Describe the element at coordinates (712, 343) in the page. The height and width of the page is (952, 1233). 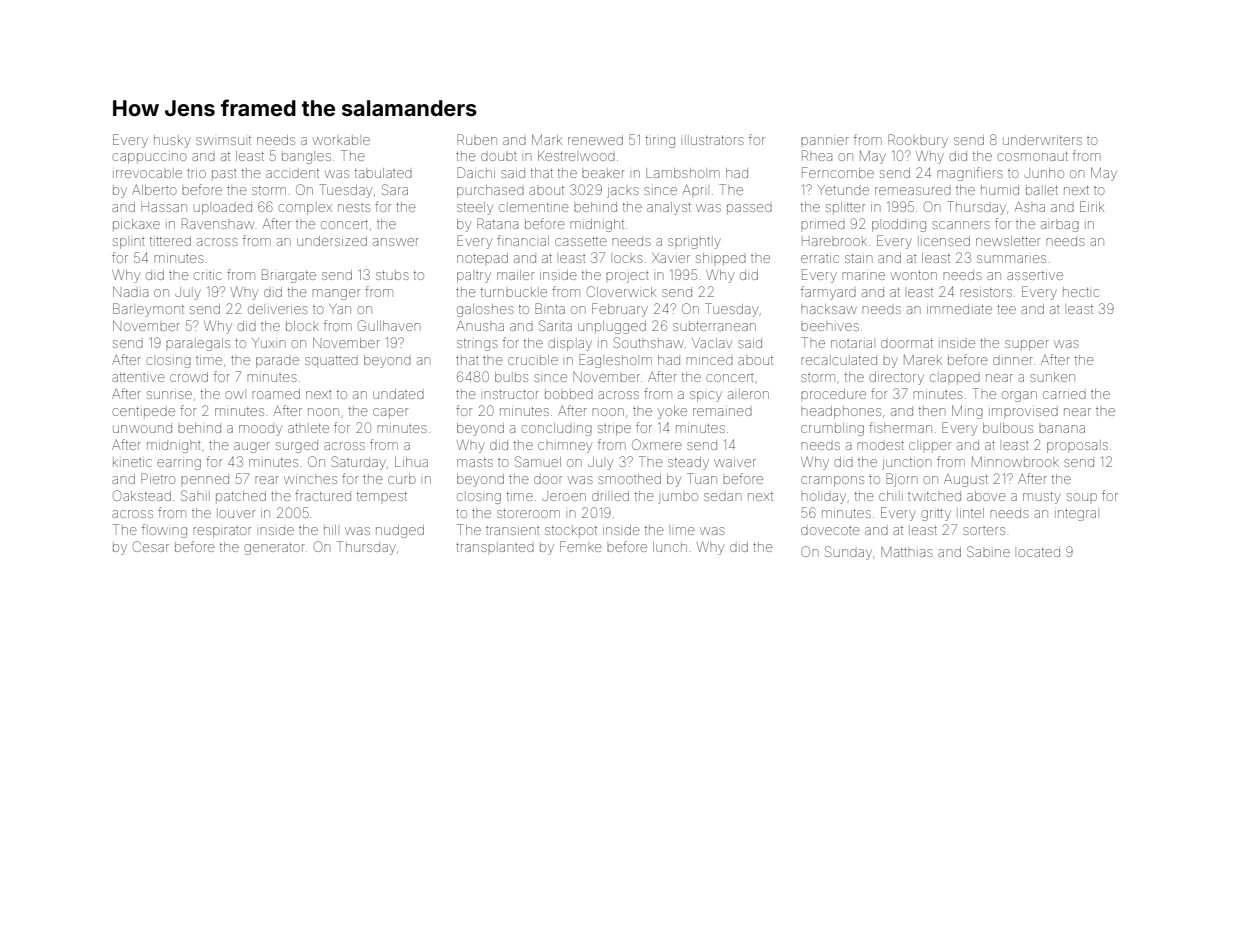
I see `Vaclav` at that location.
